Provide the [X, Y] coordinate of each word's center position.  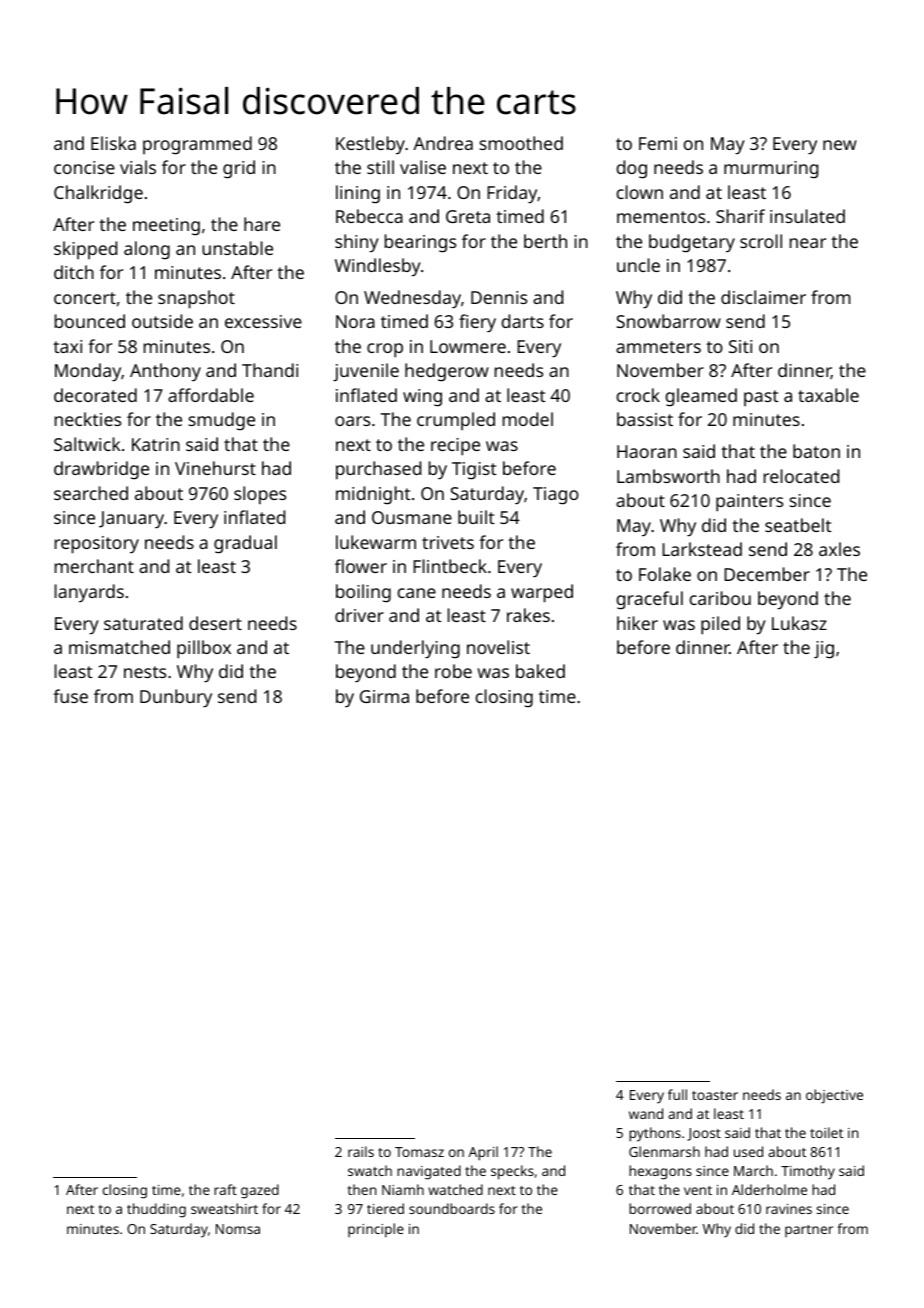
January [131, 520]
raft [225, 1189]
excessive [263, 321]
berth [545, 241]
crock [638, 395]
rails [361, 1151]
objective [834, 1096]
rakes [528, 615]
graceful [649, 600]
